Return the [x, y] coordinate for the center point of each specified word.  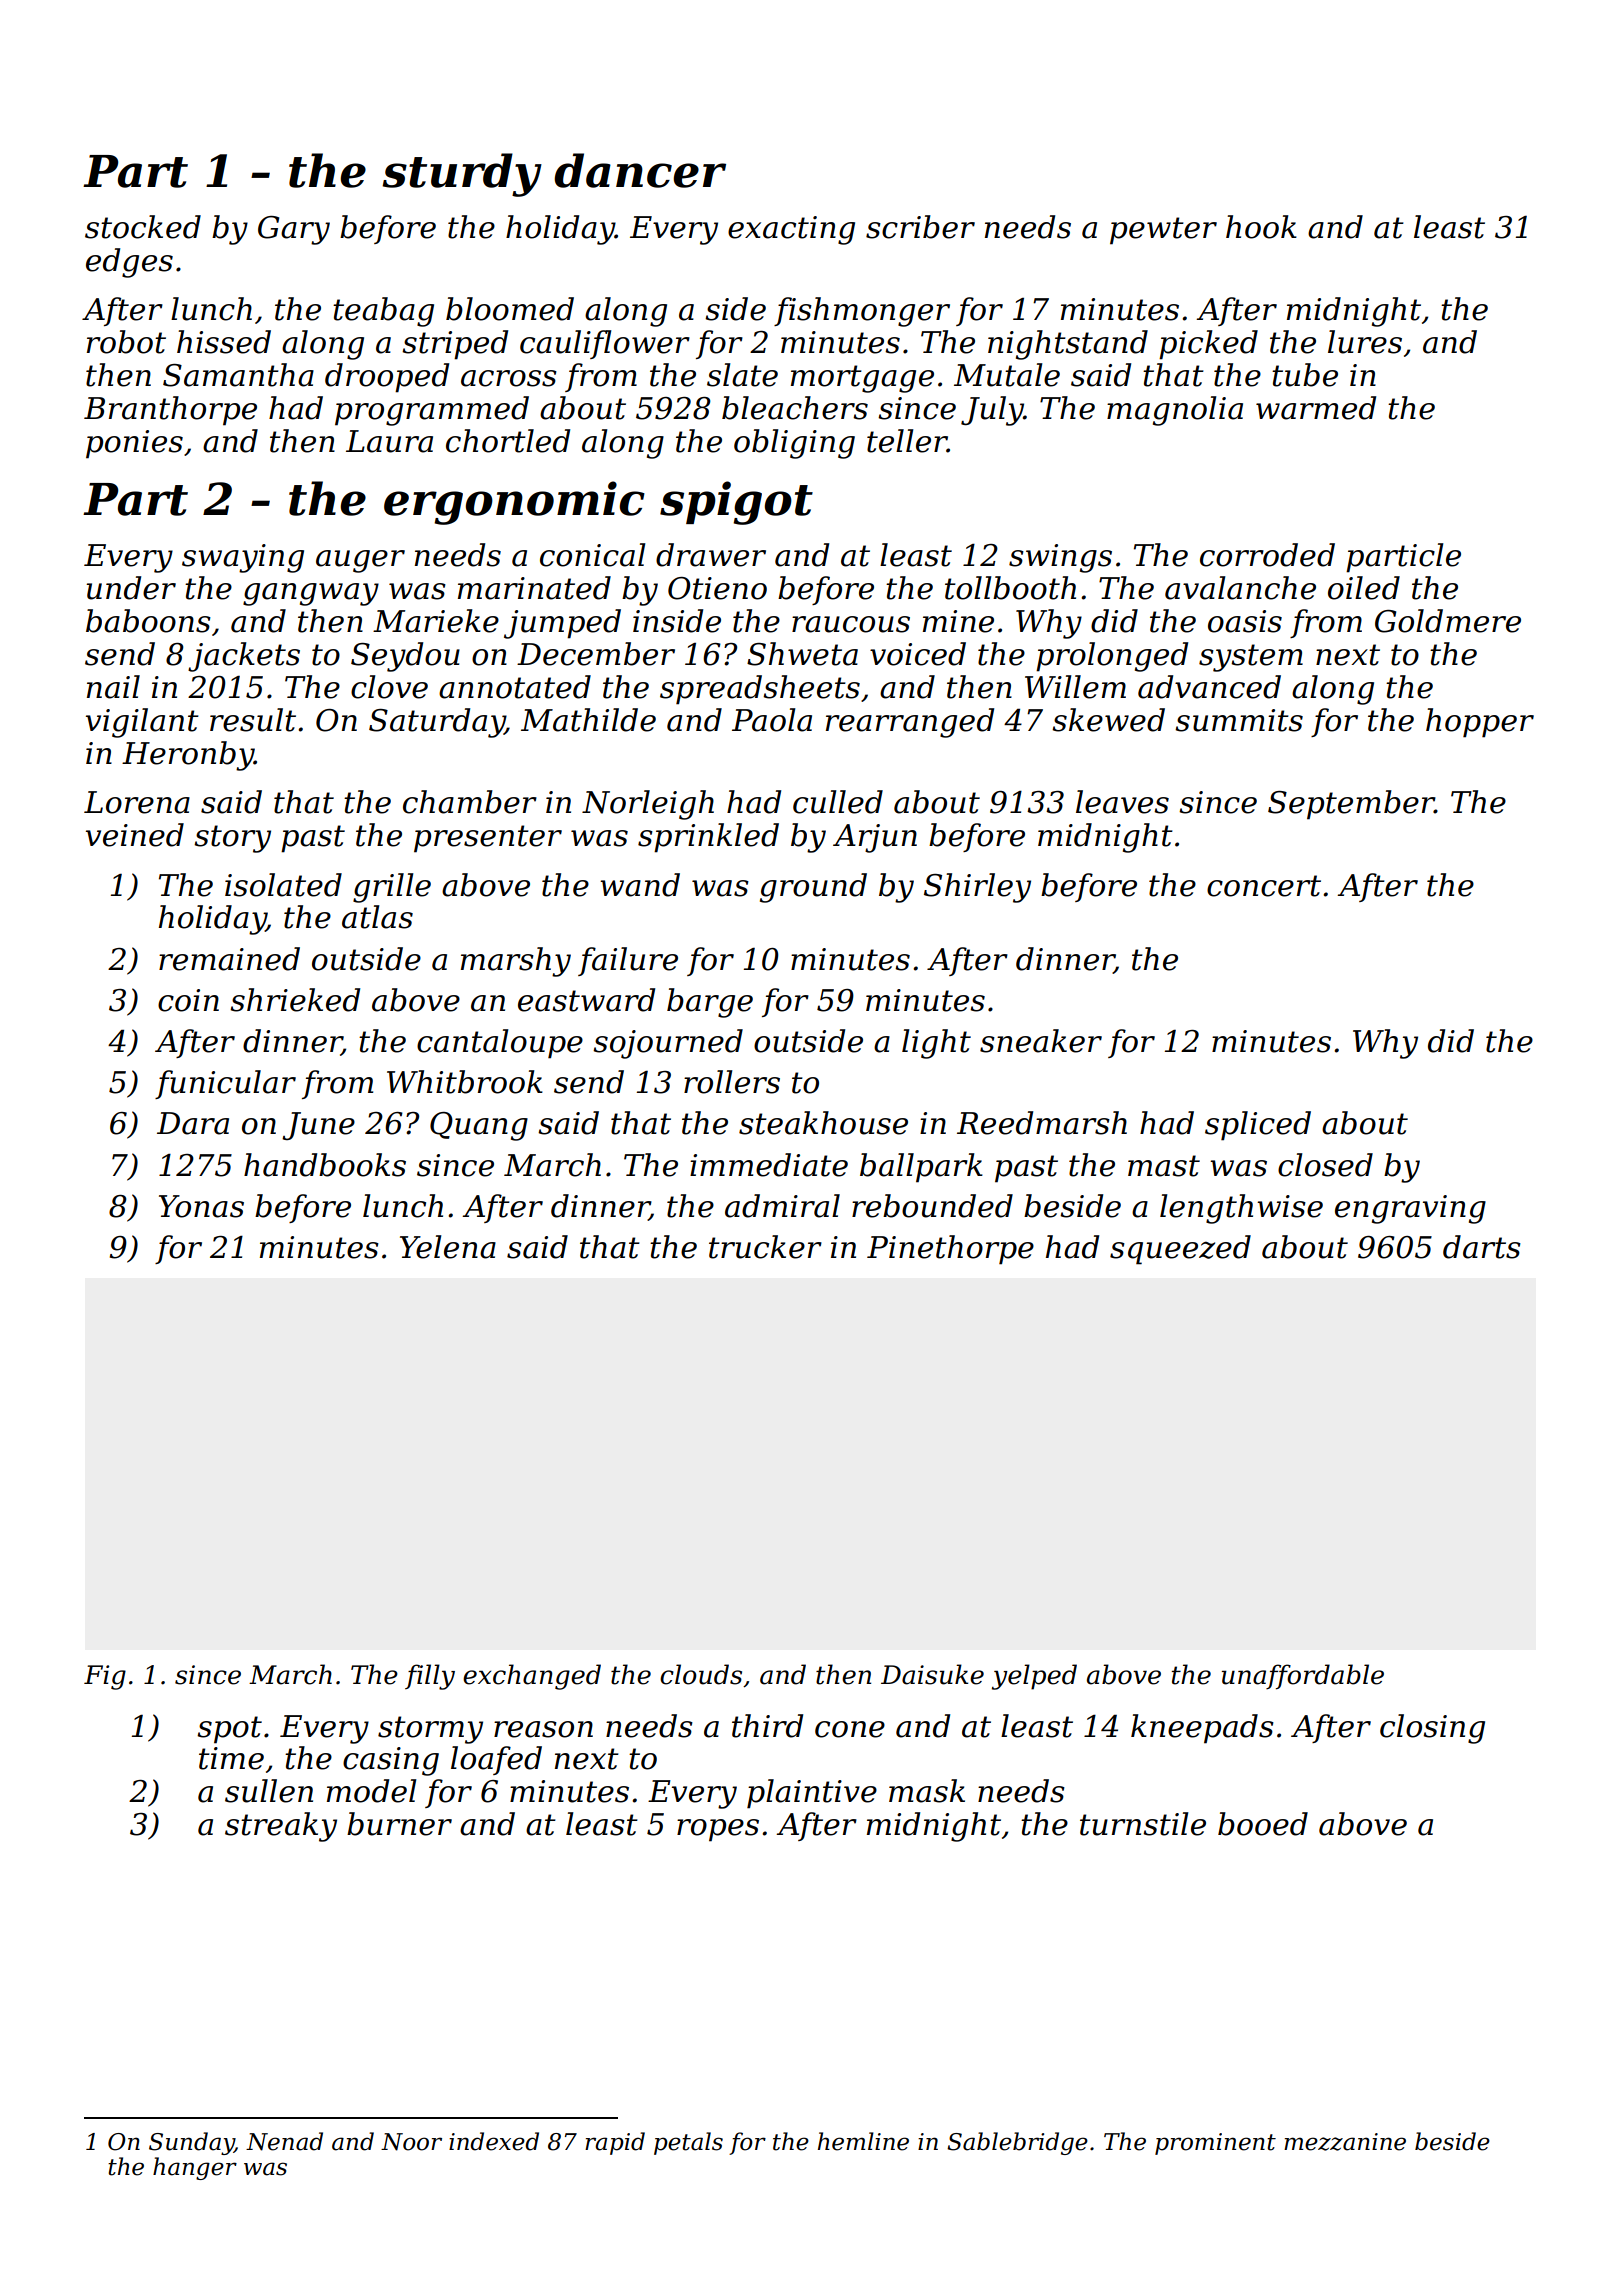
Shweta [802, 654]
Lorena [137, 802]
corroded [1267, 555]
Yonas [201, 1206]
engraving [1410, 1209]
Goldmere [1448, 621]
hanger [195, 2168]
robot [126, 342]
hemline [863, 2141]
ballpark [921, 1168]
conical [592, 555]
